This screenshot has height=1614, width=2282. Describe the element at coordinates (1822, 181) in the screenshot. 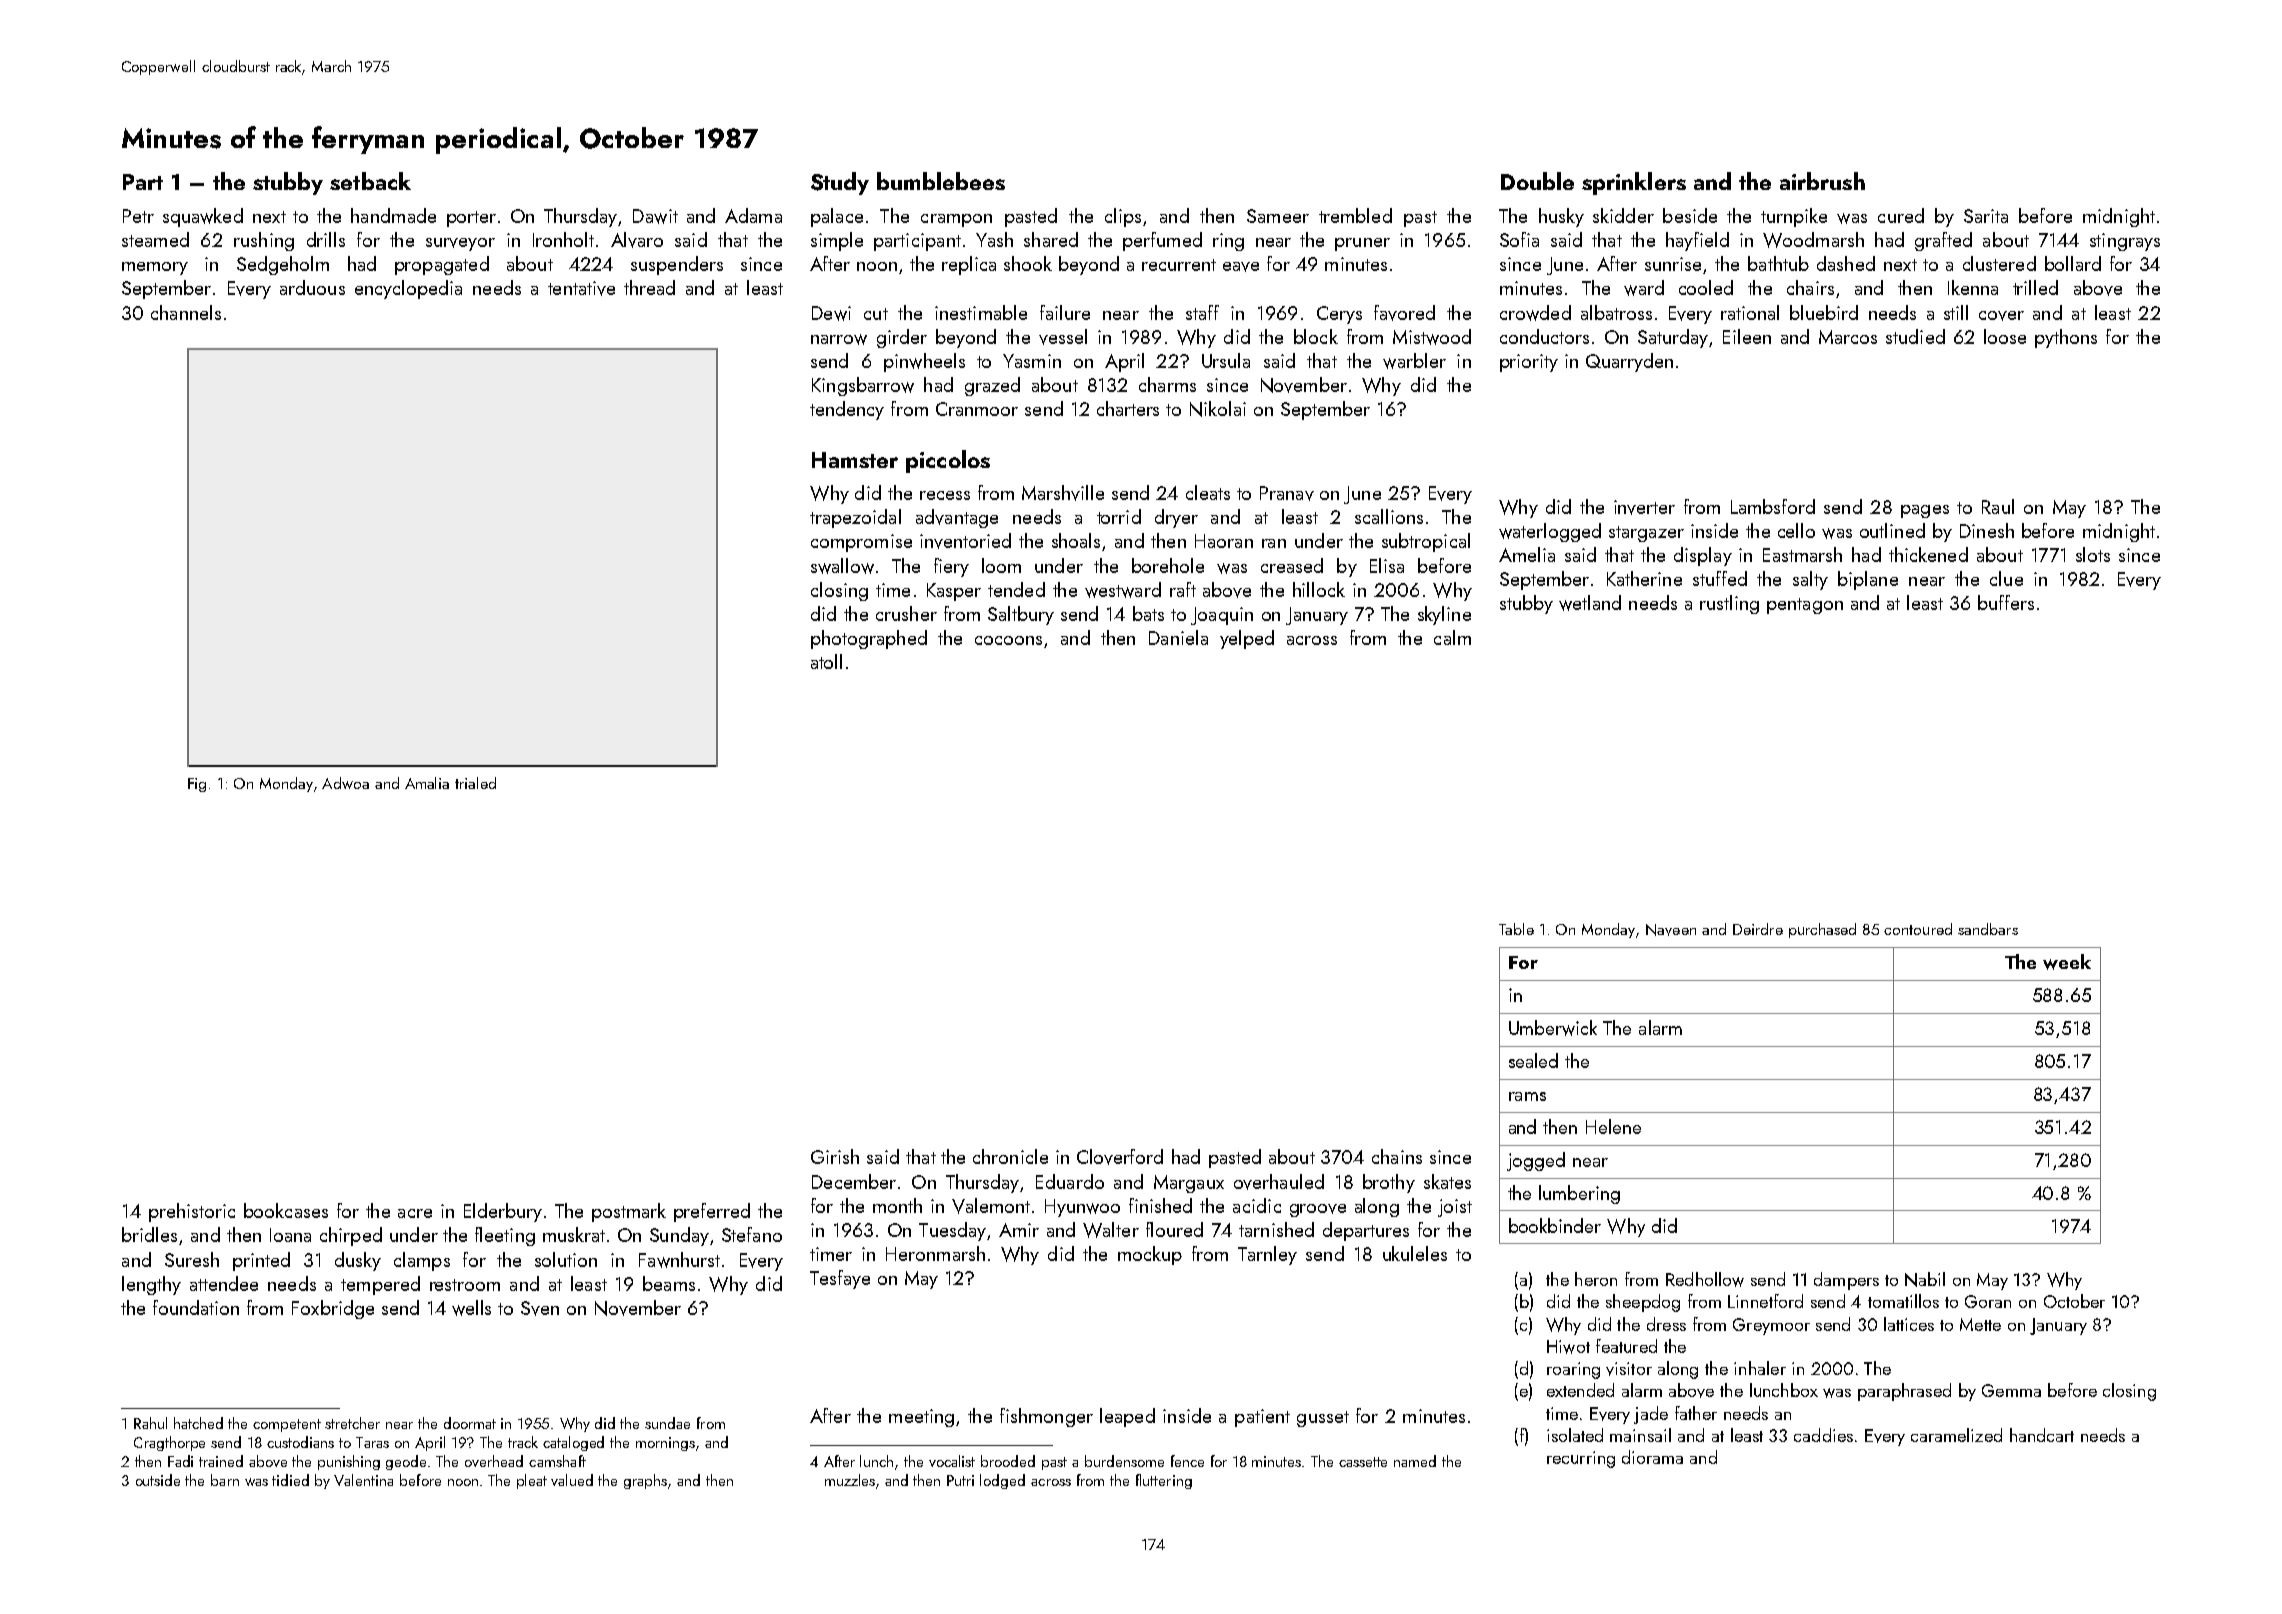

I see `airbrush` at that location.
